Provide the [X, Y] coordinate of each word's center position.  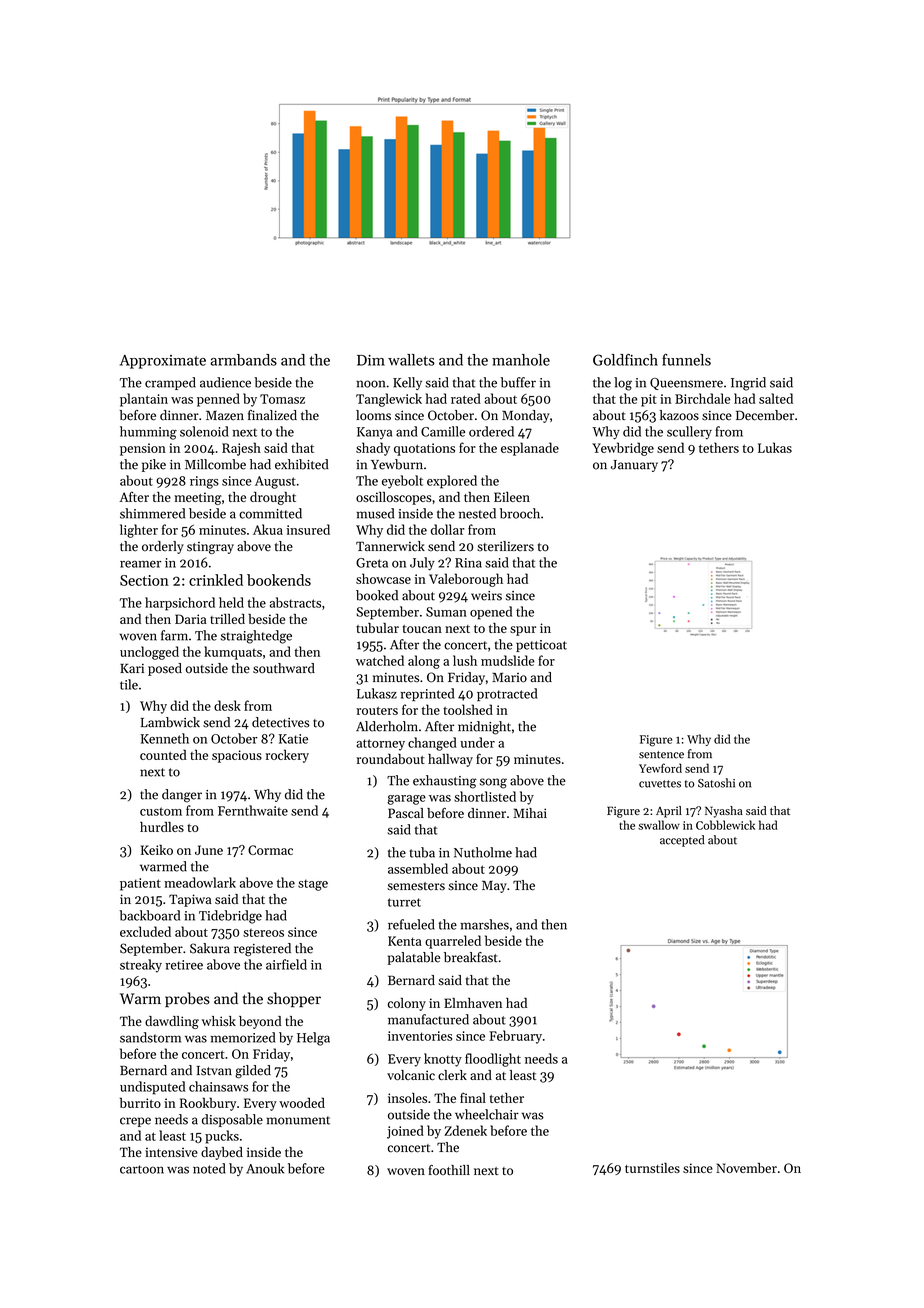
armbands [243, 360]
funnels [686, 360]
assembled [418, 868]
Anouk [265, 1168]
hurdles [162, 827]
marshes [484, 924]
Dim [371, 360]
